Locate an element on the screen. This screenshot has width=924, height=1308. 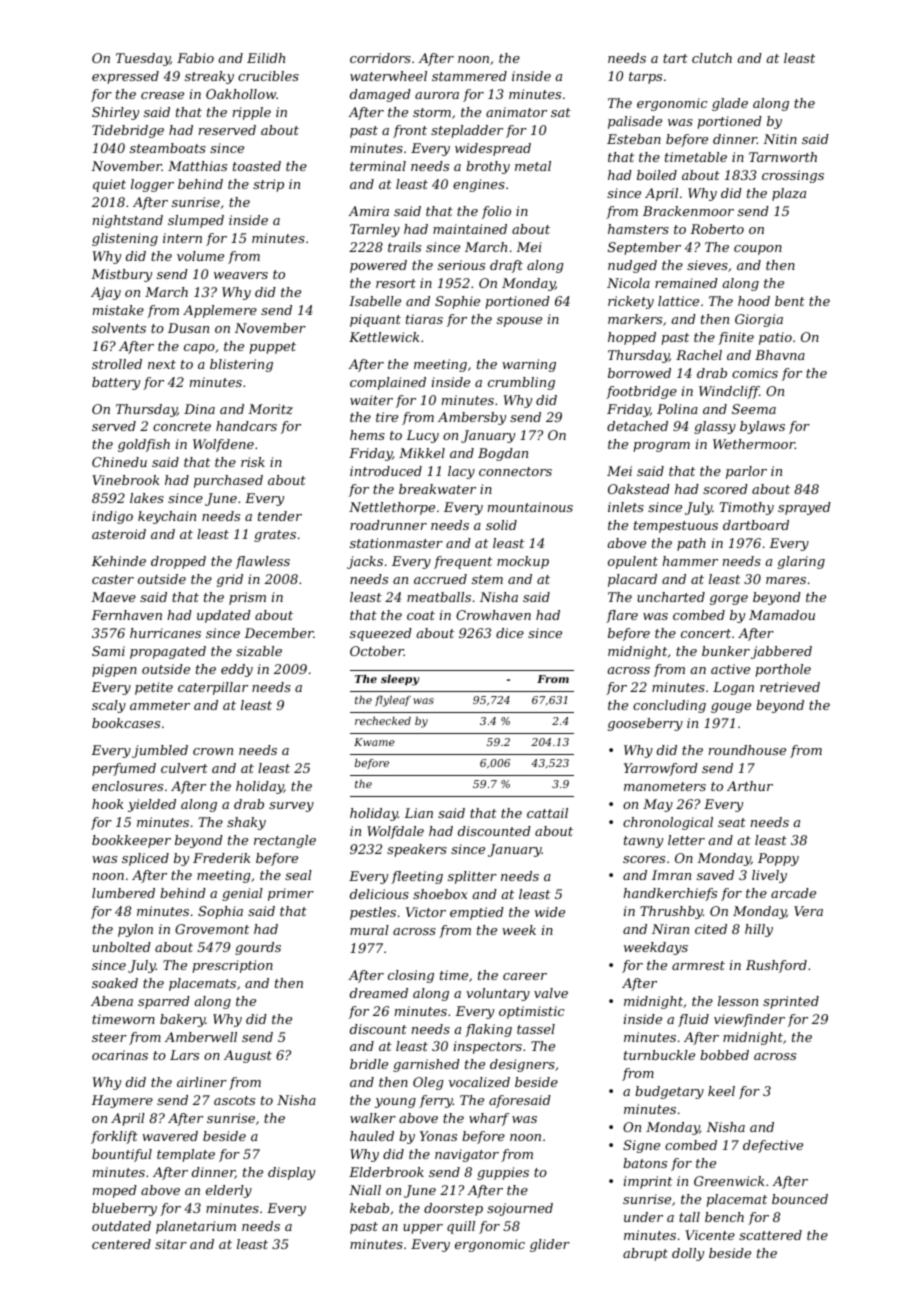
elderly is located at coordinates (229, 1191).
